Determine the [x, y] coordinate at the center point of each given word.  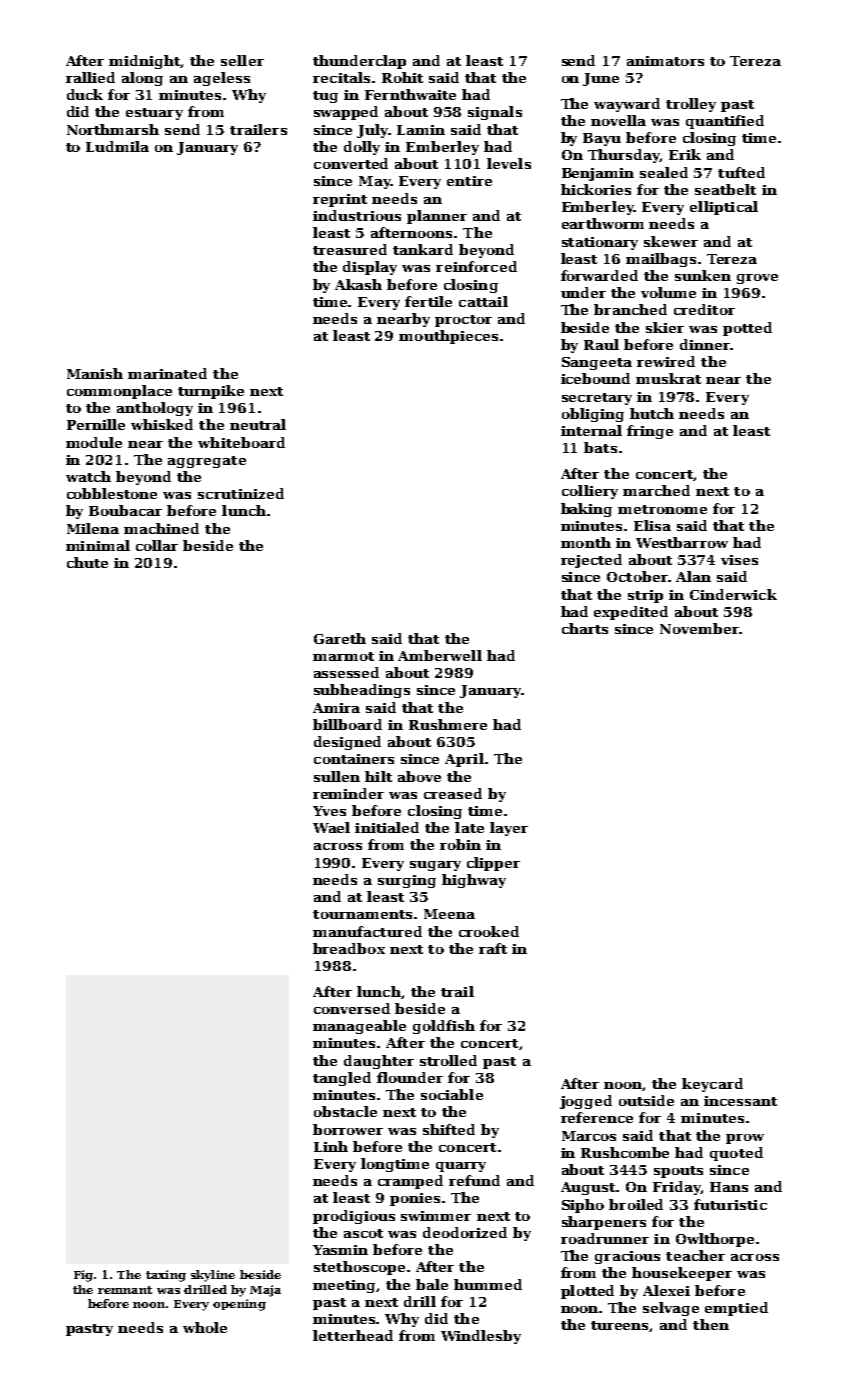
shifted [449, 1129]
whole [205, 1327]
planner [437, 217]
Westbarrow [682, 542]
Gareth [340, 638]
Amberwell [440, 655]
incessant [740, 1101]
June [601, 79]
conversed [352, 1008]
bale [432, 1284]
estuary [154, 114]
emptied [736, 1309]
